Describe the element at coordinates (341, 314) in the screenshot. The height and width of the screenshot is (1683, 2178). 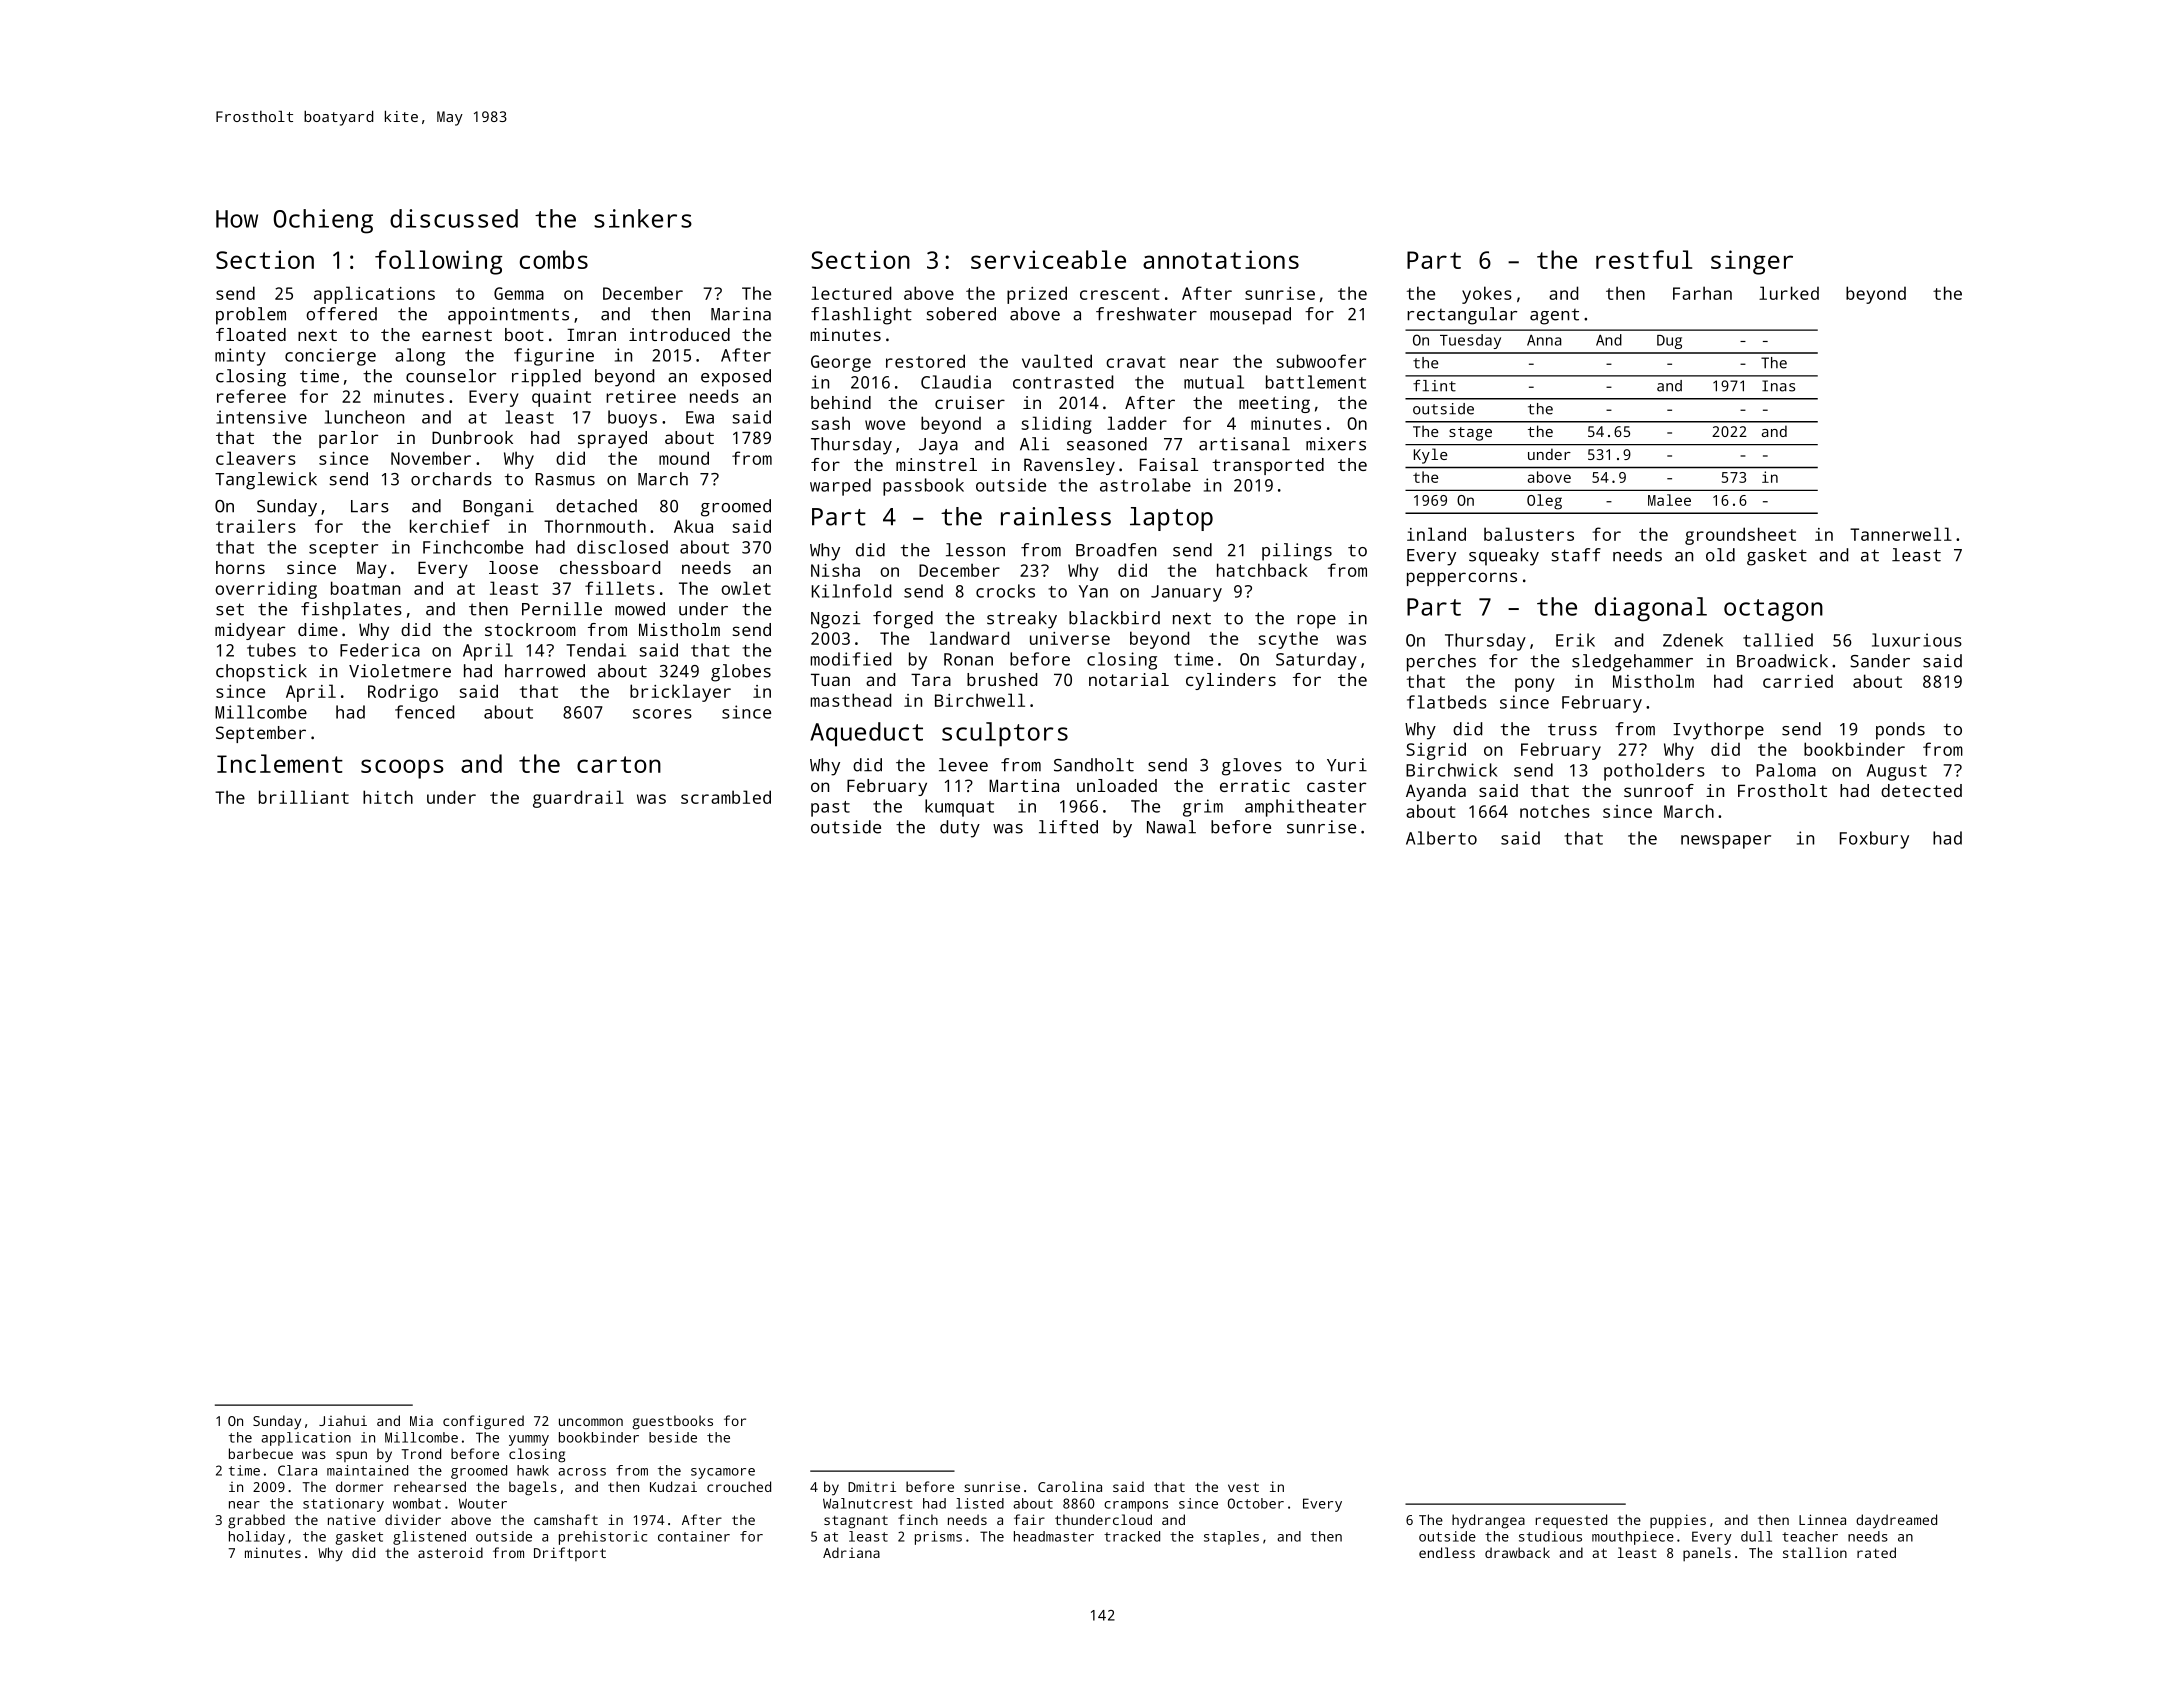
I see `offered` at that location.
